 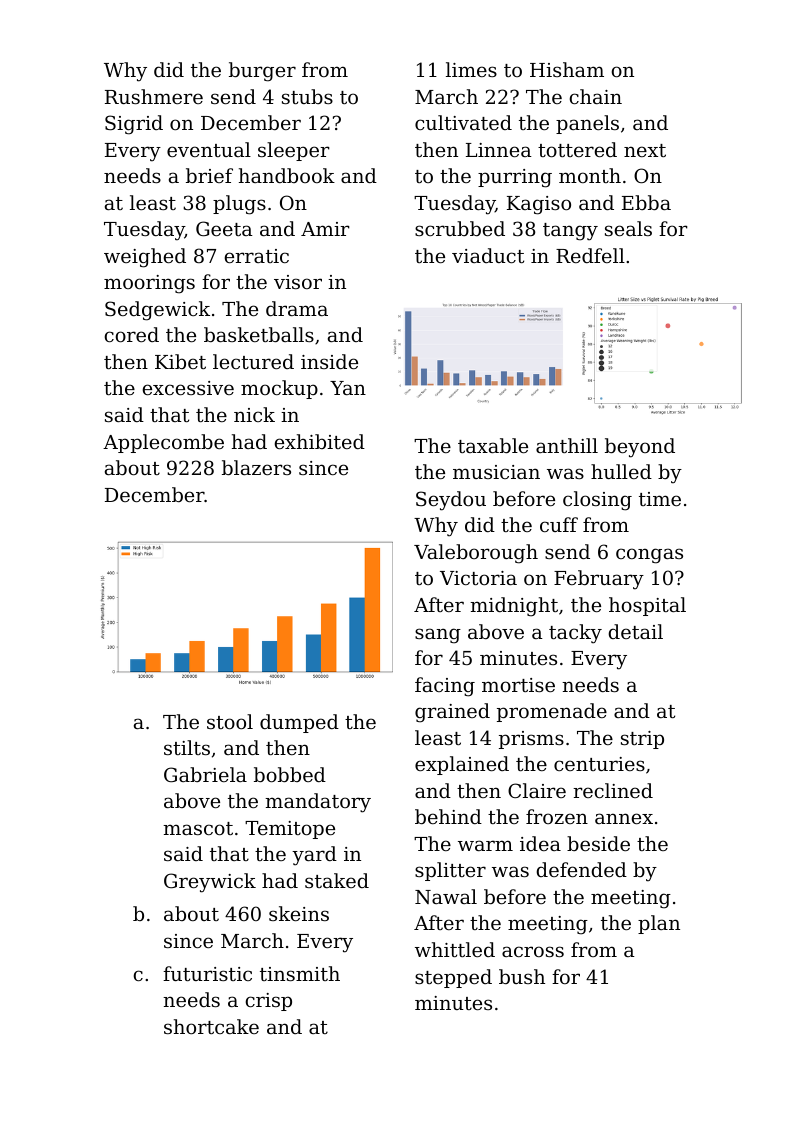 What do you see at coordinates (570, 232) in the page?
I see `tangy` at bounding box center [570, 232].
